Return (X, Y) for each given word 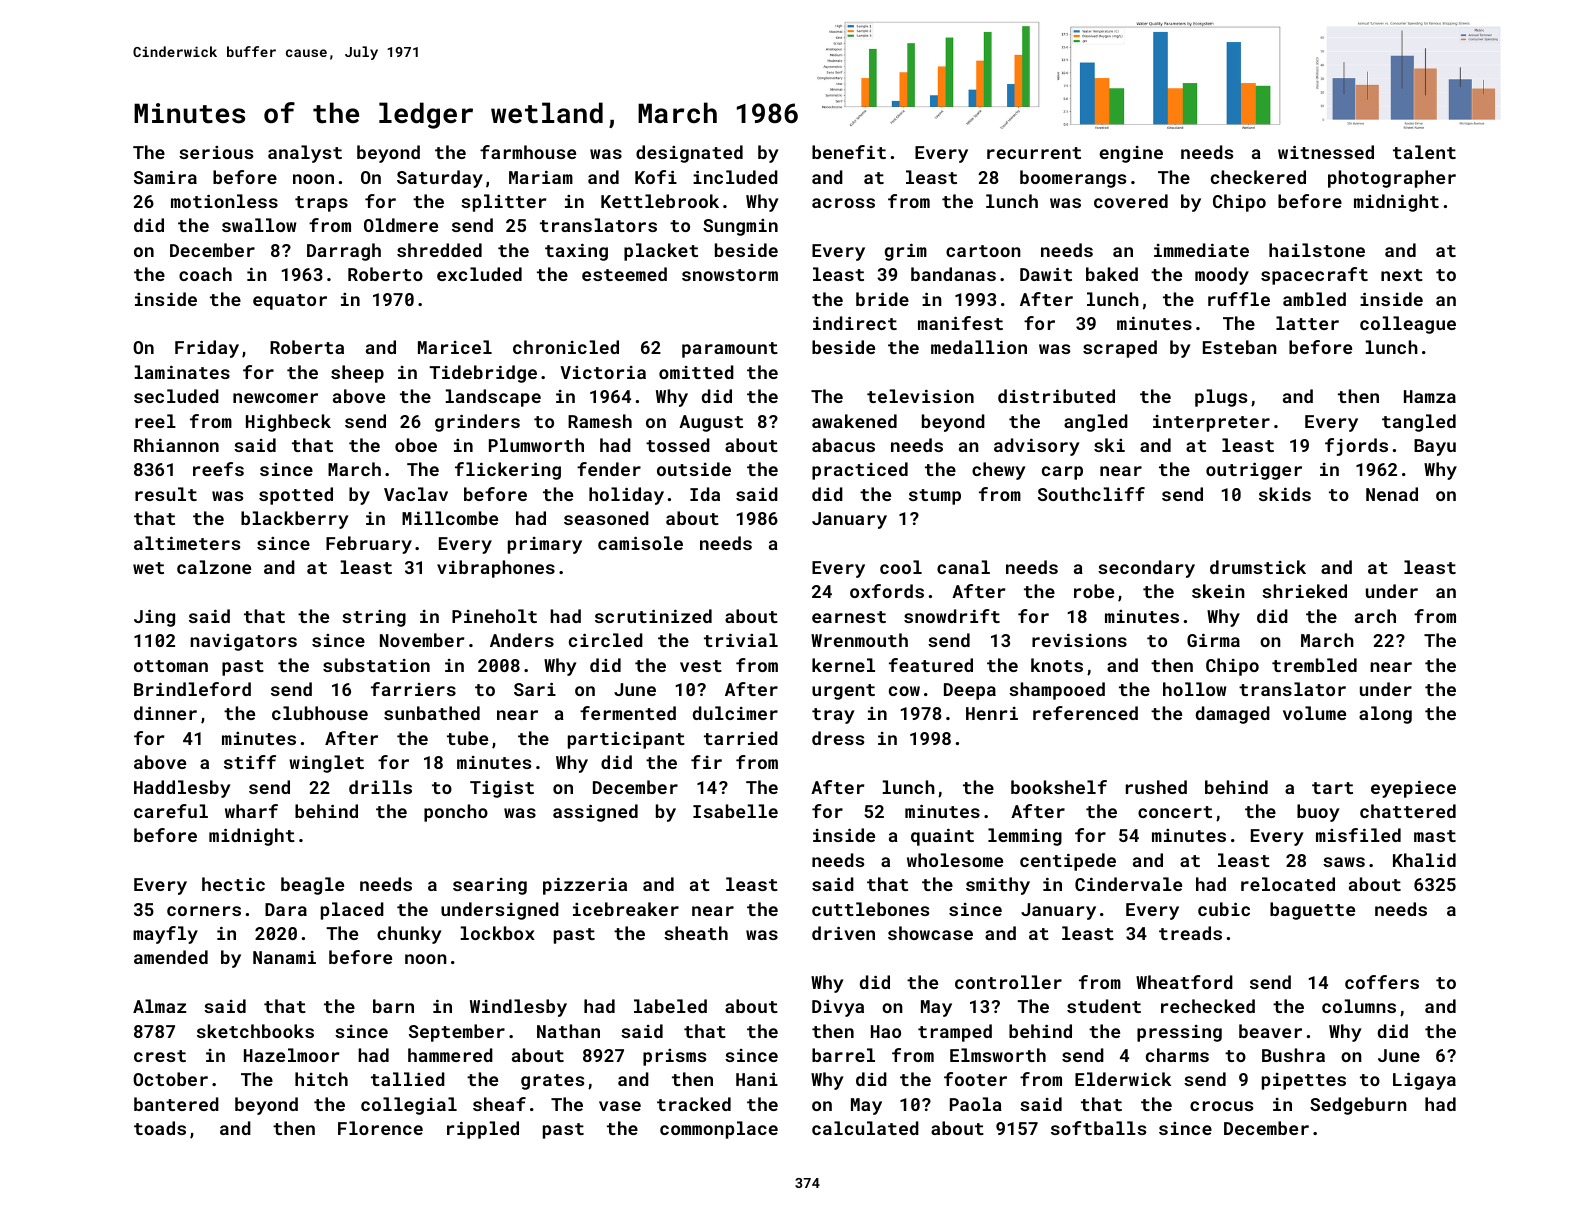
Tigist (502, 789)
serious (216, 152)
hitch (321, 1079)
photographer (1392, 179)
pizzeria (585, 886)
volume (1314, 713)
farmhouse (528, 152)
